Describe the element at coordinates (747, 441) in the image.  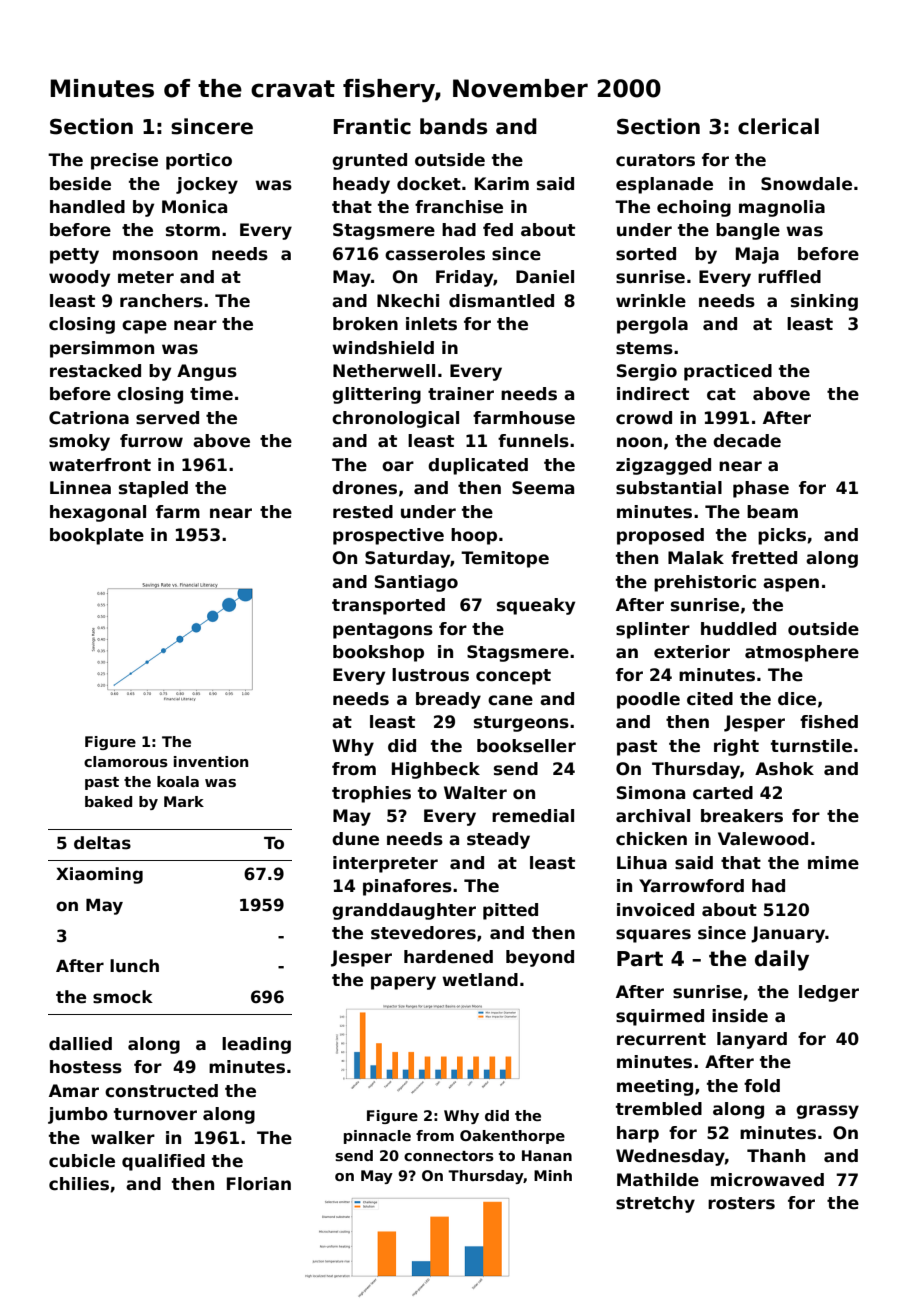
I see `decade` at that location.
